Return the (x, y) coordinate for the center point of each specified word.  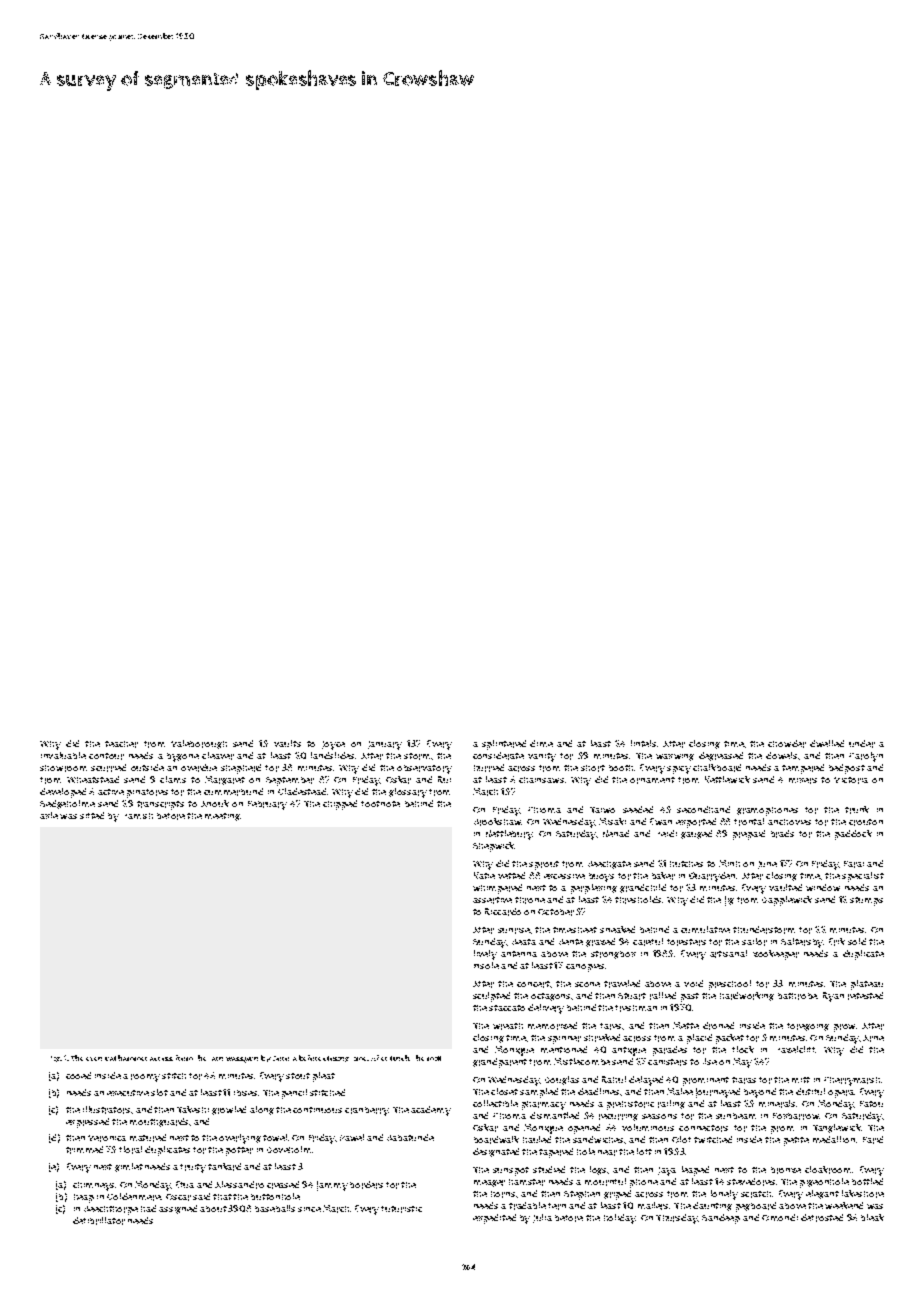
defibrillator (99, 1221)
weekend (844, 1205)
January (385, 745)
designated (496, 1152)
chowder (787, 744)
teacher (121, 744)
